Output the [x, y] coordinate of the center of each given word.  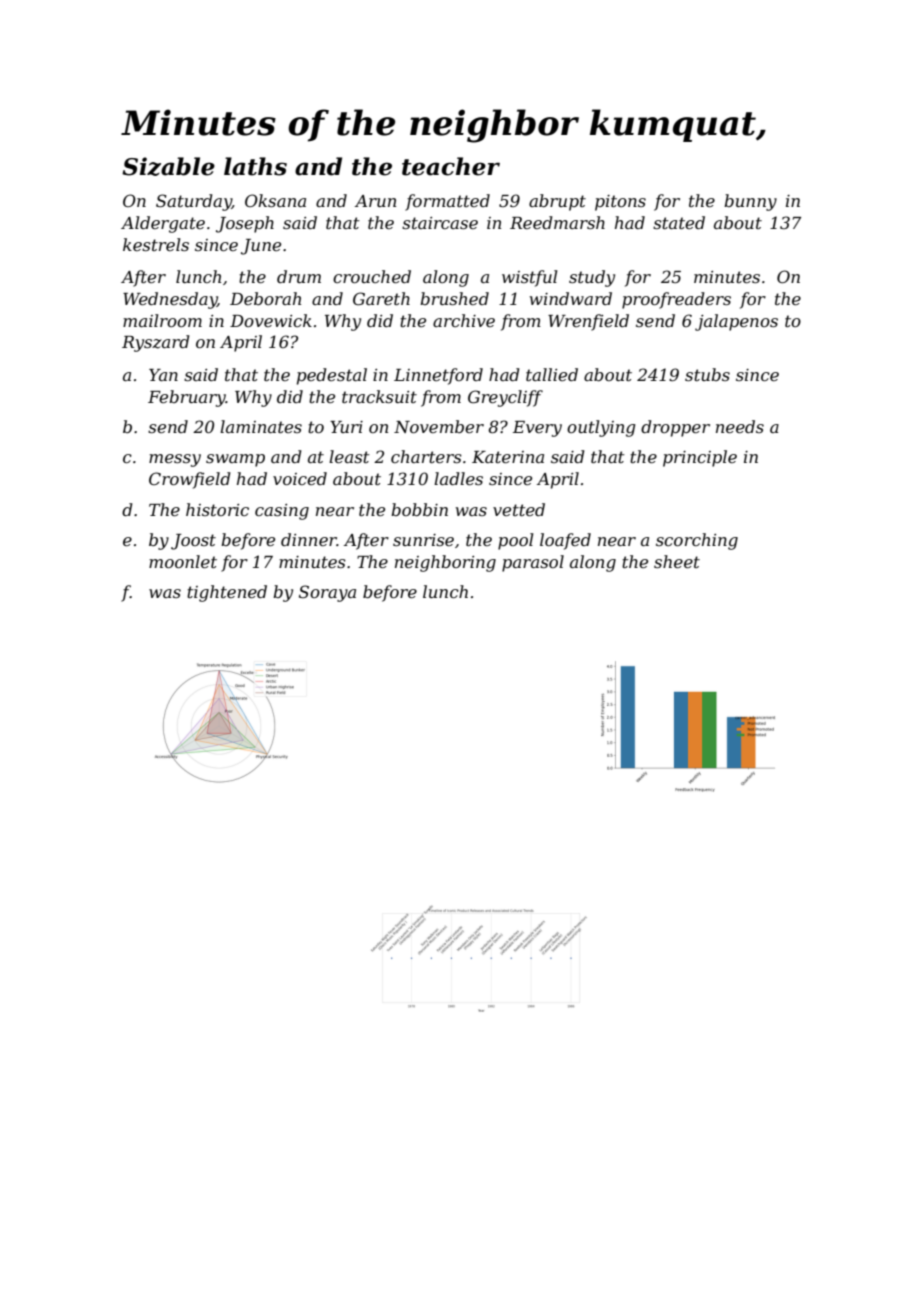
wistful [529, 278]
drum [299, 276]
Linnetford [438, 376]
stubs [707, 374]
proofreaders [676, 300]
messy [175, 460]
